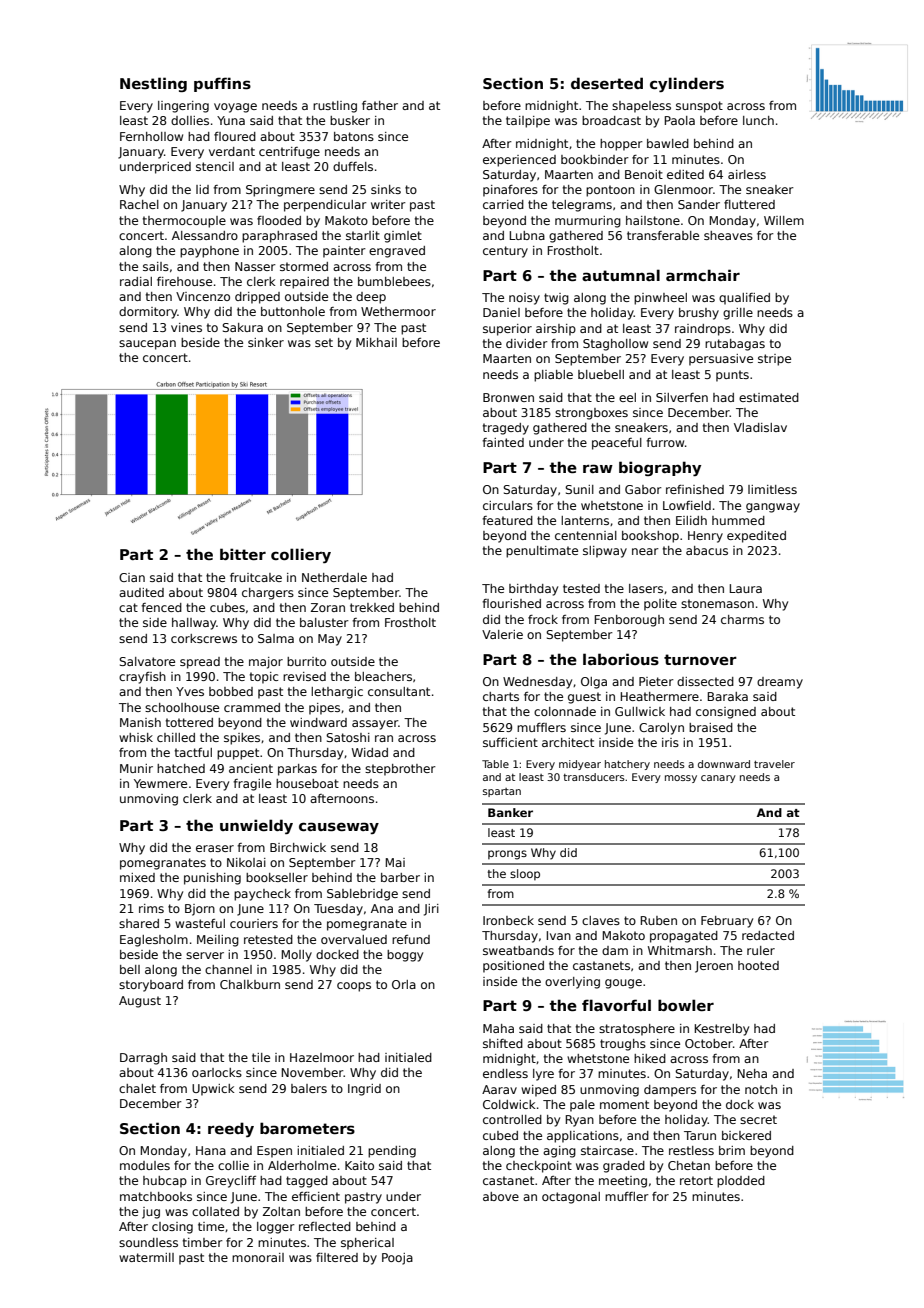  What do you see at coordinates (309, 1088) in the screenshot?
I see `balers` at bounding box center [309, 1088].
